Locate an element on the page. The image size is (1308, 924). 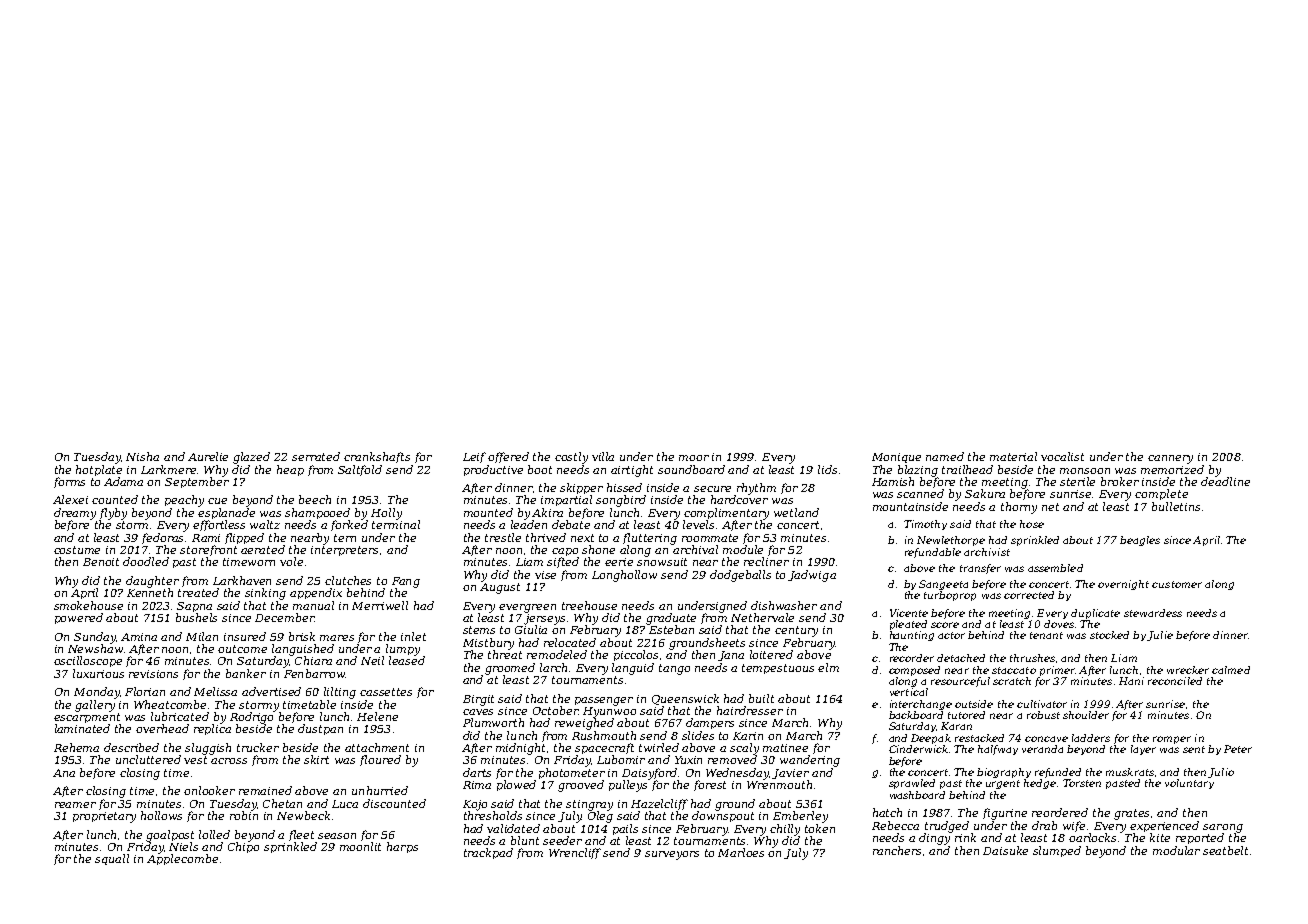
named is located at coordinates (945, 456).
